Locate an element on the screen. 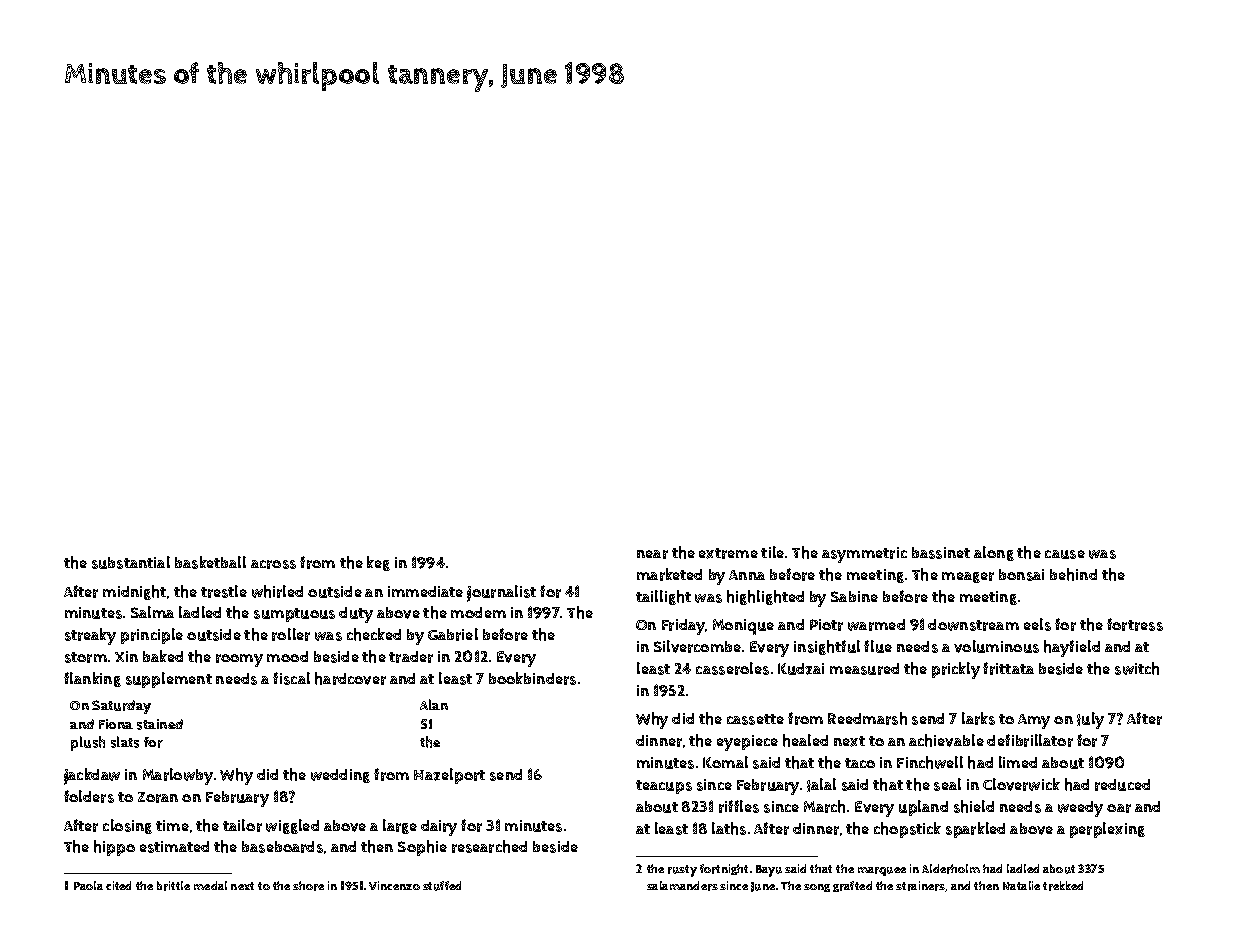 This screenshot has height=952, width=1233. storm is located at coordinates (86, 657).
